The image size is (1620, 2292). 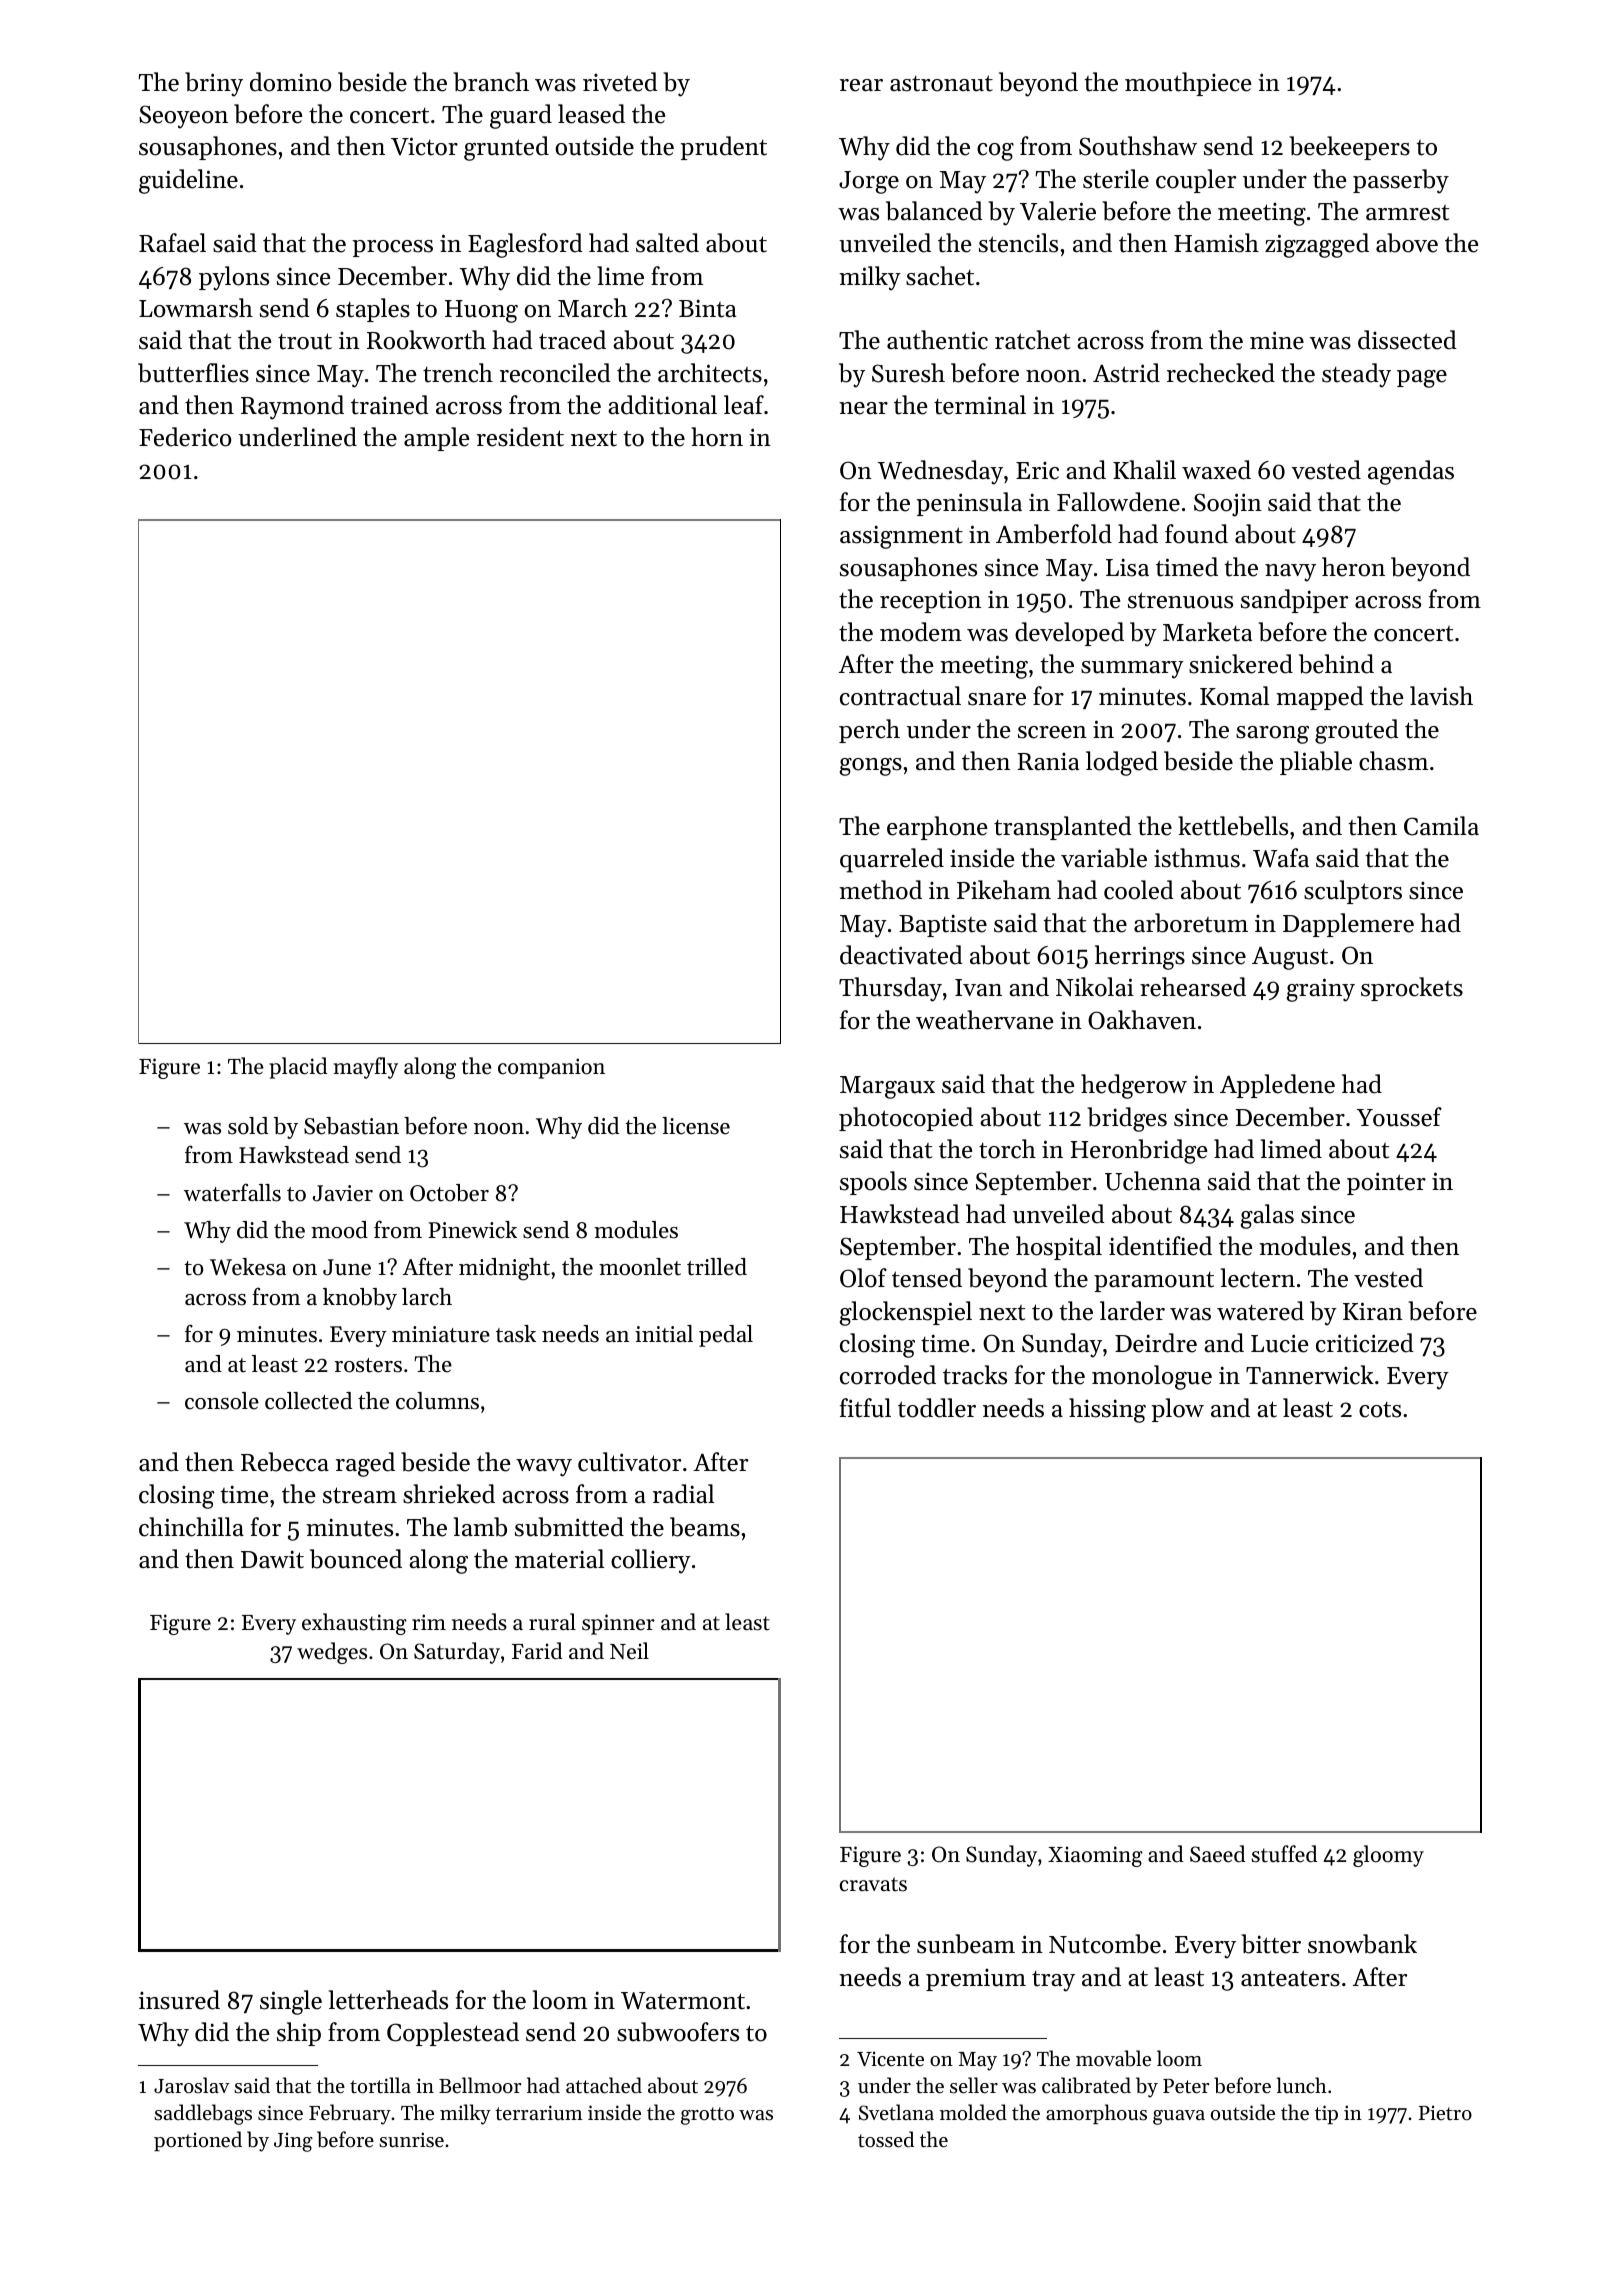 I want to click on method, so click(x=880, y=890).
